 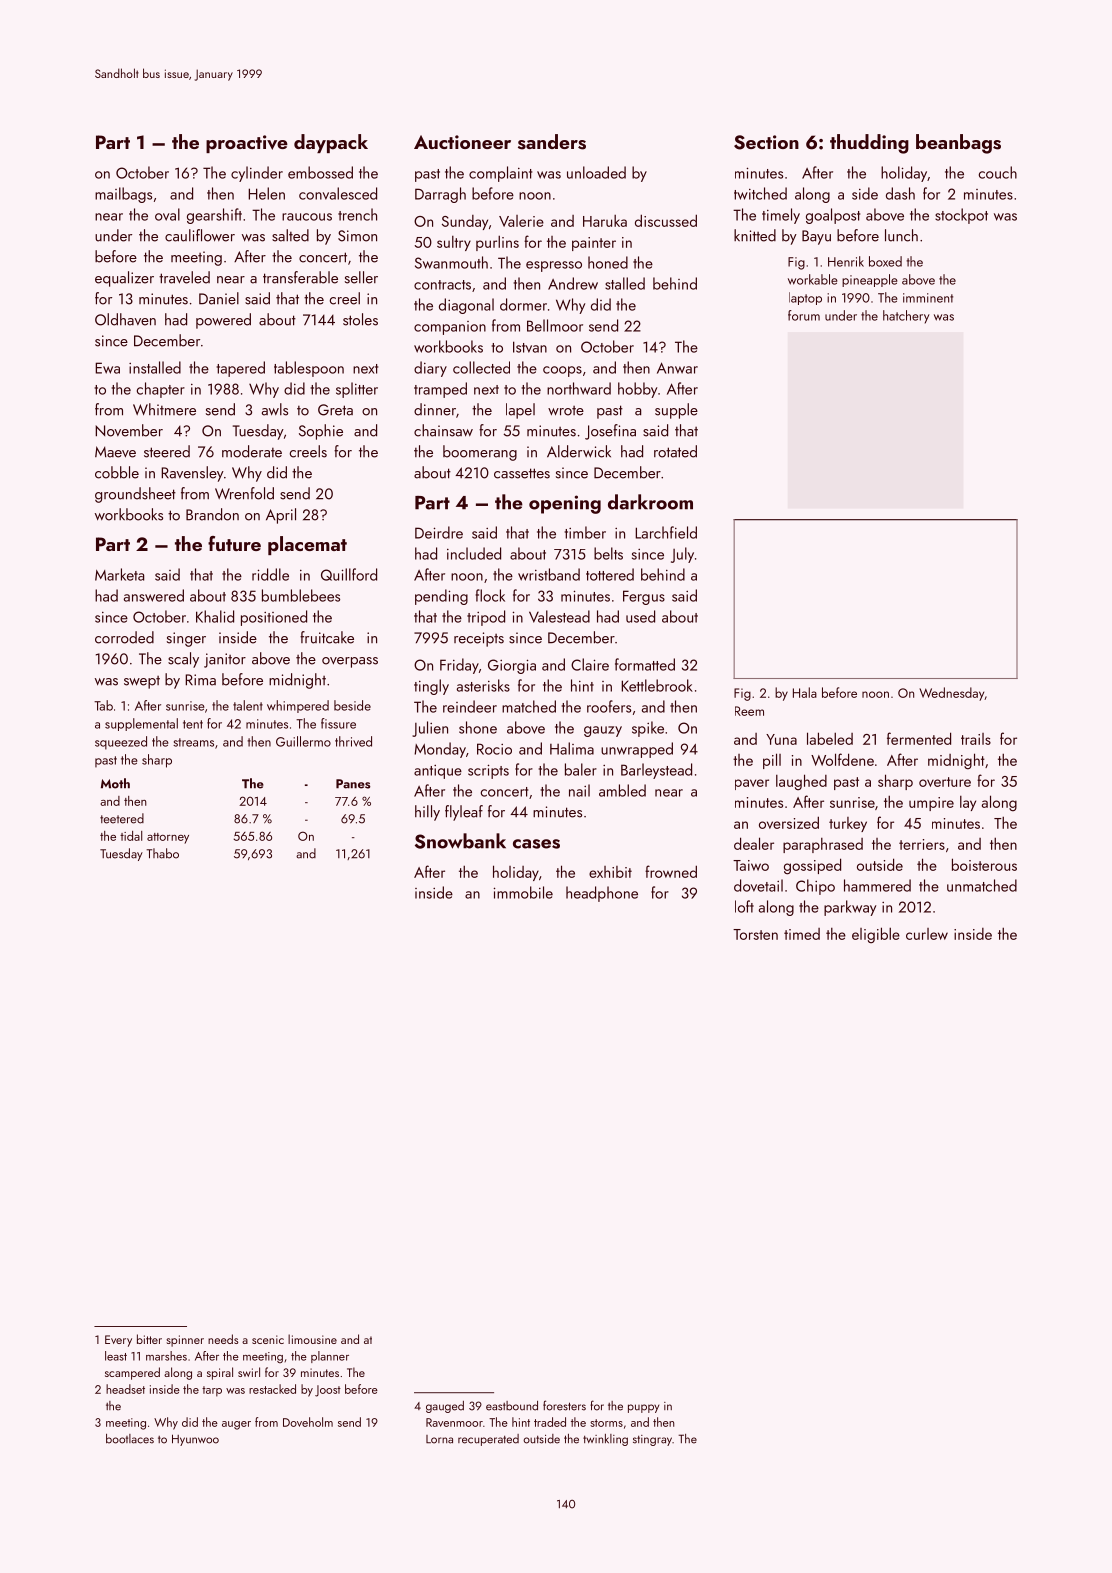 I want to click on Section, so click(x=766, y=142).
